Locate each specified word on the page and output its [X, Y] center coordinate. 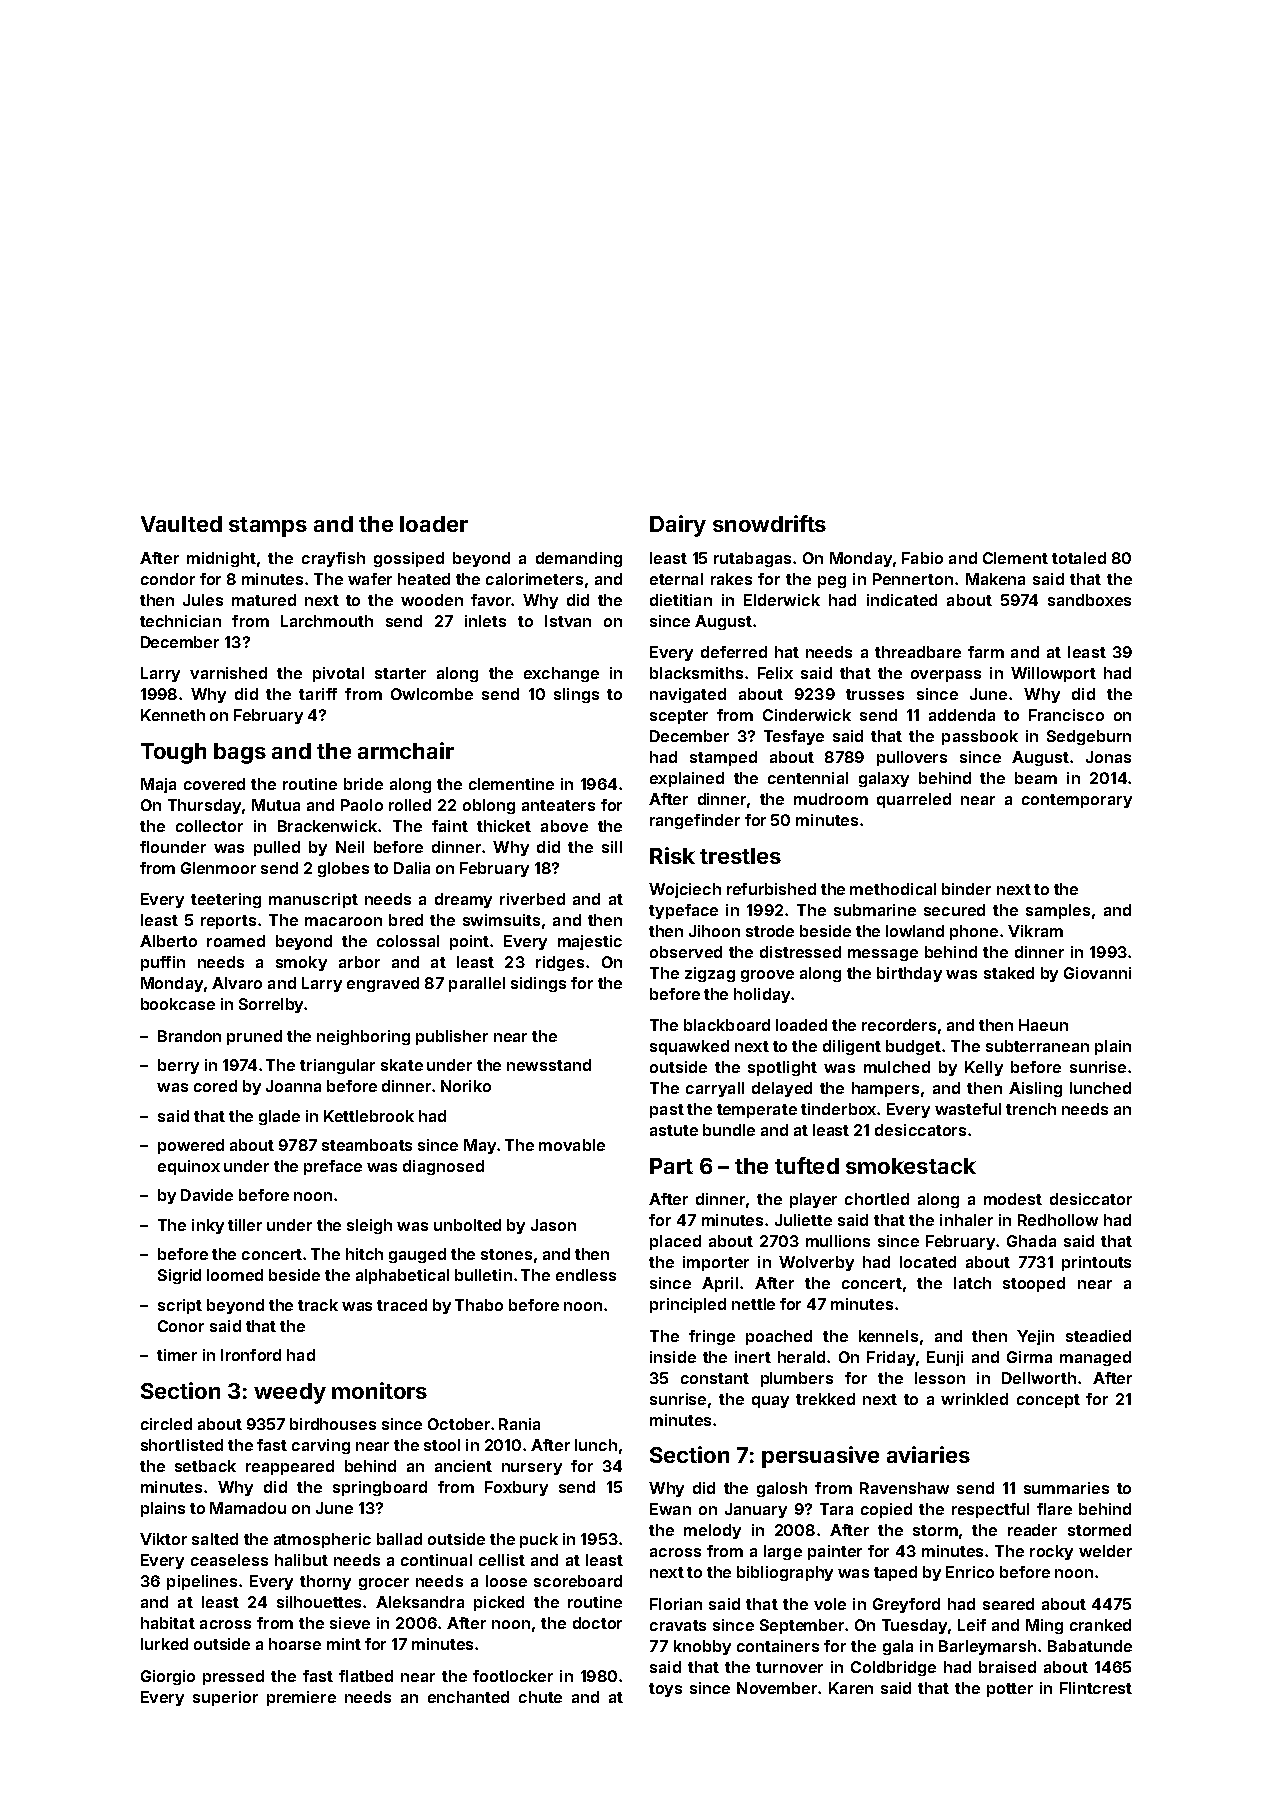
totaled [1079, 558]
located [928, 1262]
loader [434, 524]
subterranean [1037, 1046]
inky [208, 1226]
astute [674, 1130]
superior [225, 1698]
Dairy [678, 526]
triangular [337, 1066]
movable [572, 1145]
